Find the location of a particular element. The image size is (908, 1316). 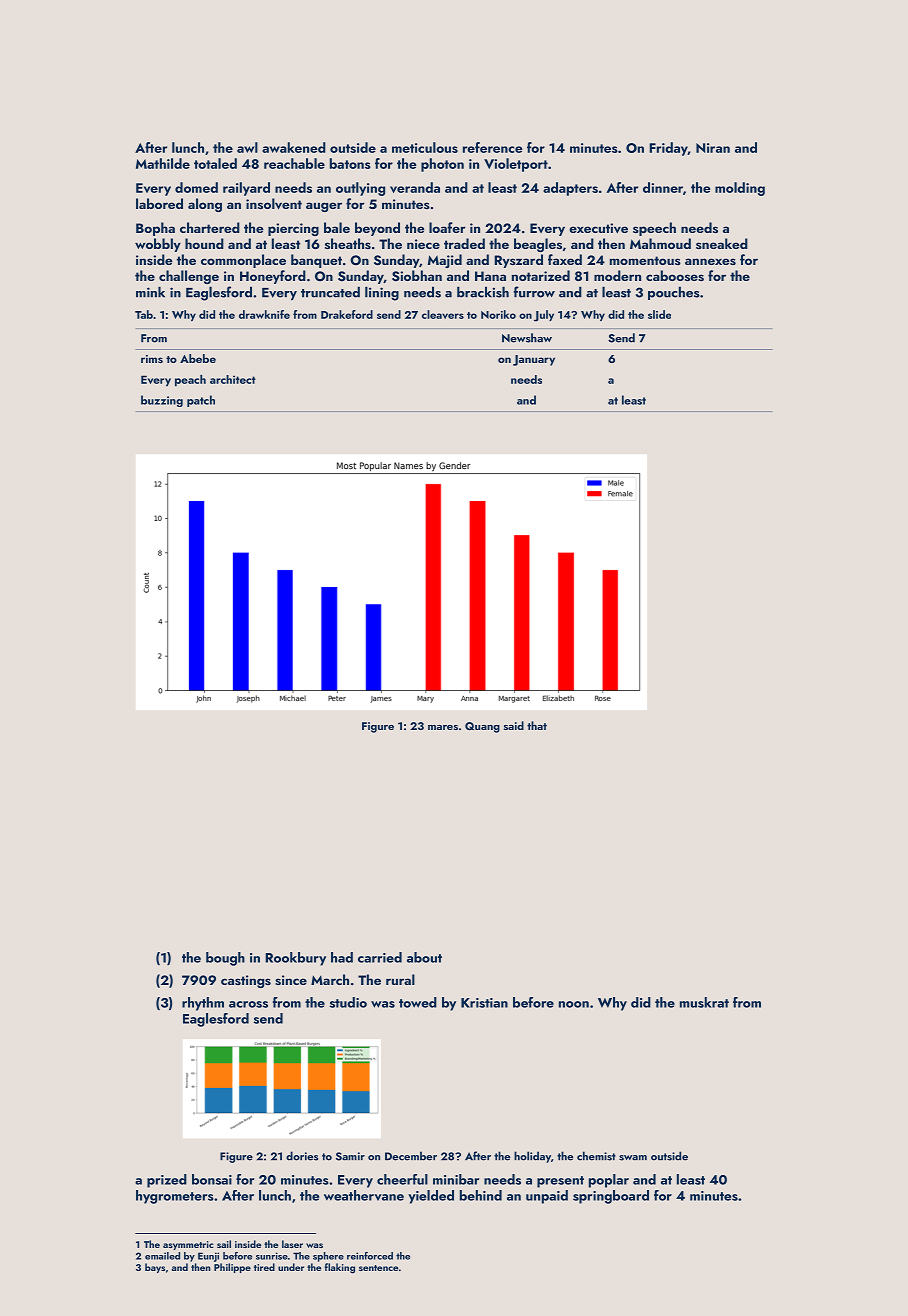

carried is located at coordinates (380, 957).
